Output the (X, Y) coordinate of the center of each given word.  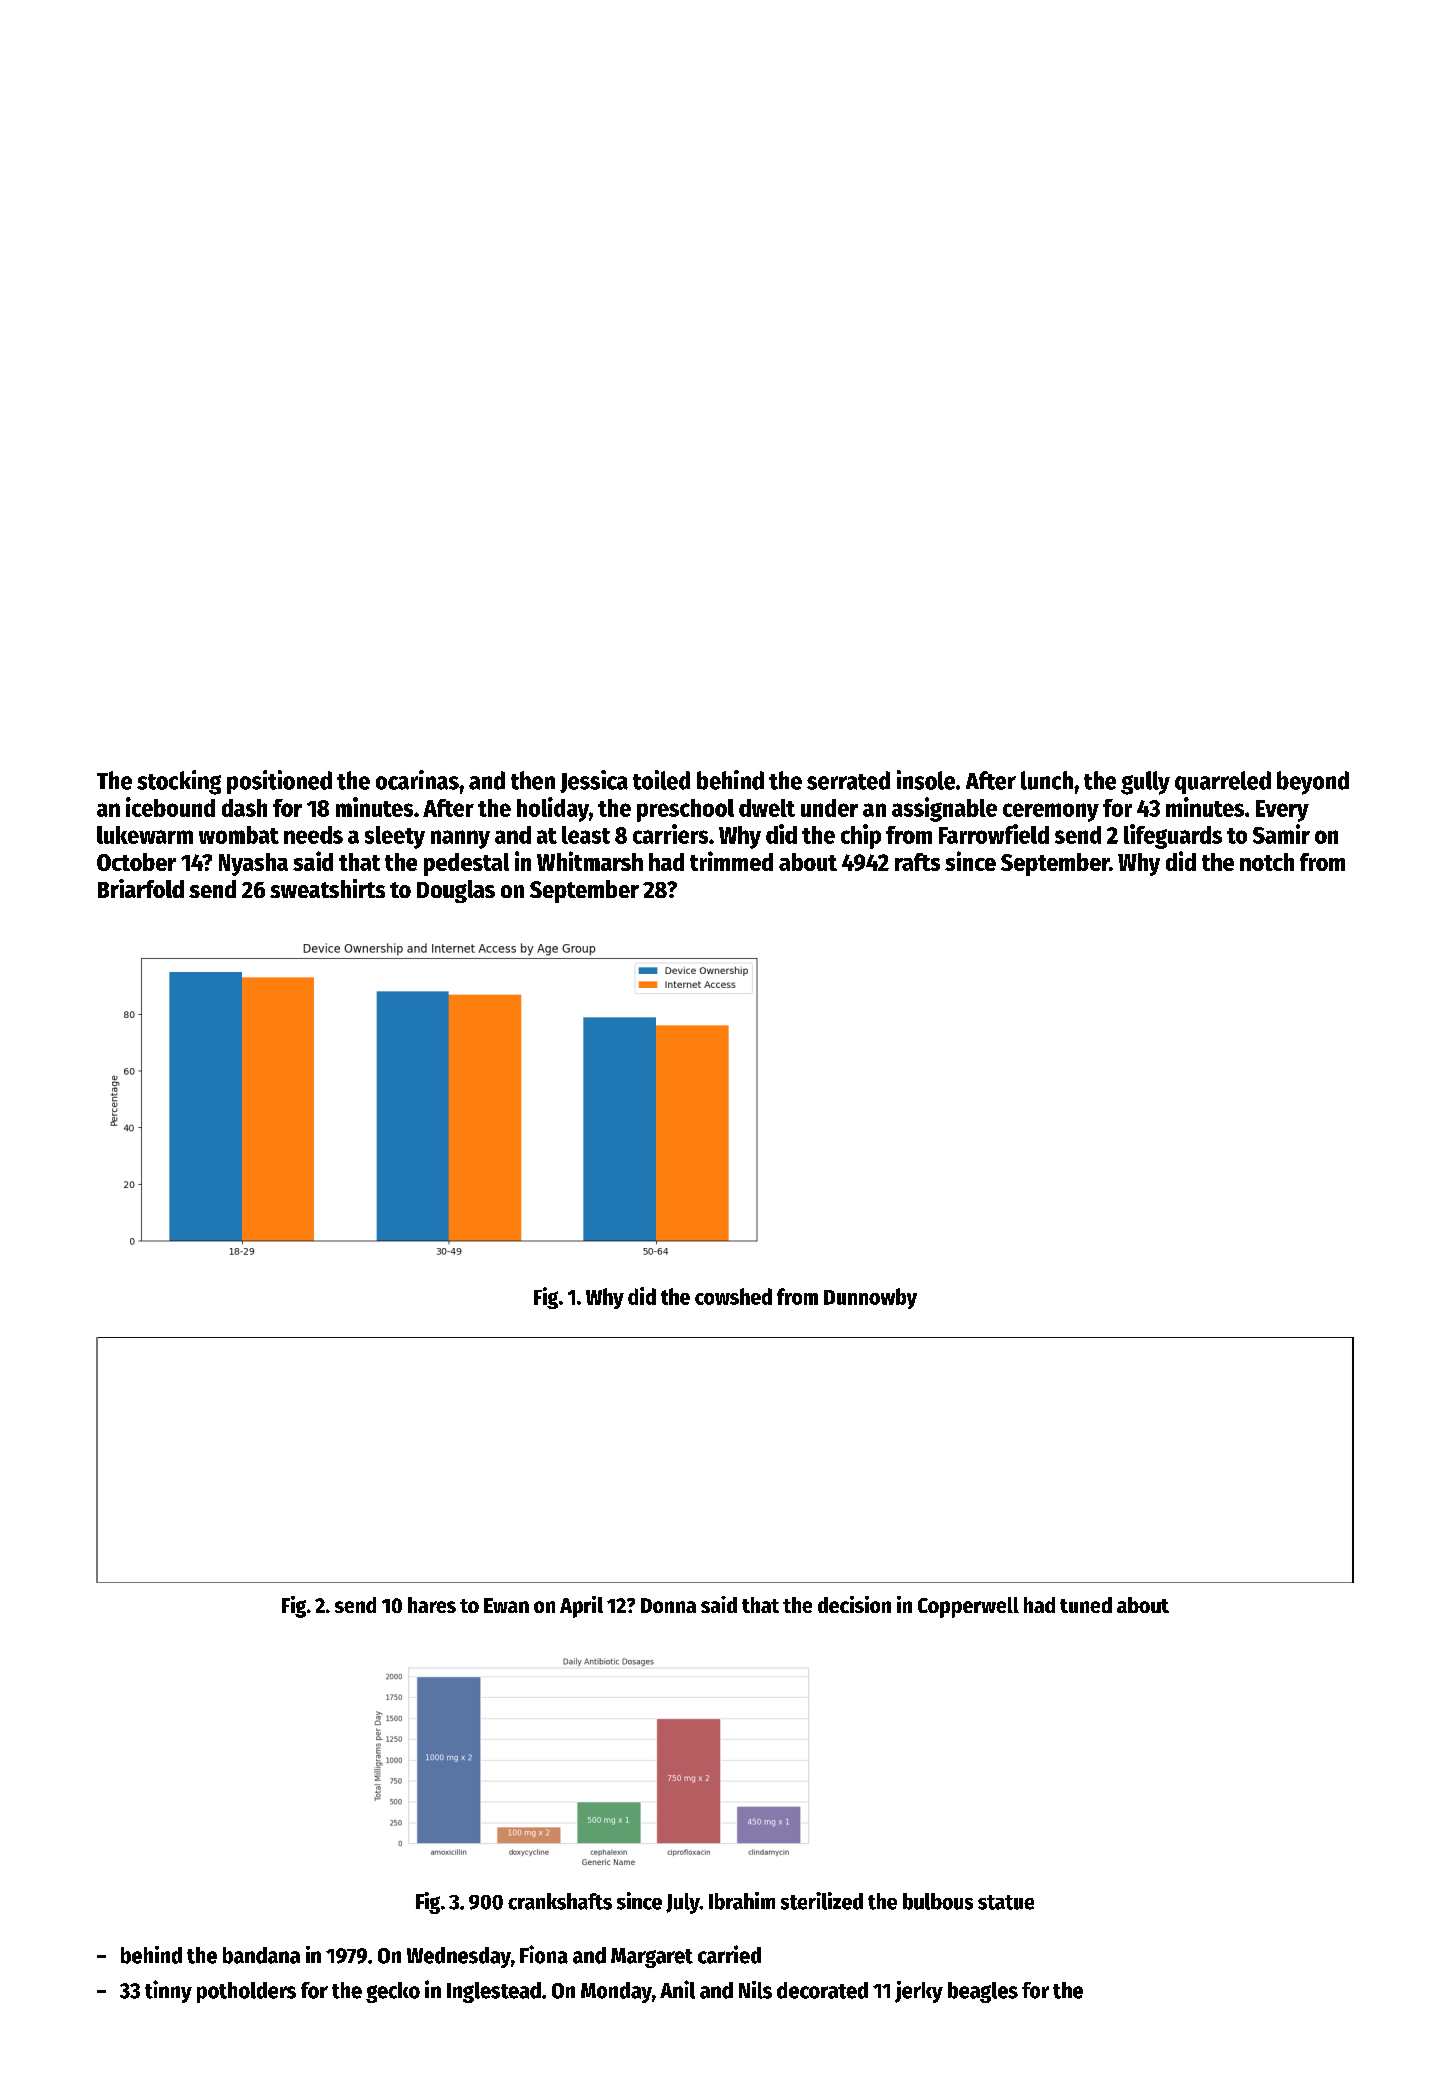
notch (1267, 862)
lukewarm (145, 835)
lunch (1047, 780)
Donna (668, 1605)
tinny (168, 1991)
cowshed (733, 1296)
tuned (1086, 1605)
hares (432, 1605)
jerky (919, 1992)
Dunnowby (870, 1298)
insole (926, 780)
